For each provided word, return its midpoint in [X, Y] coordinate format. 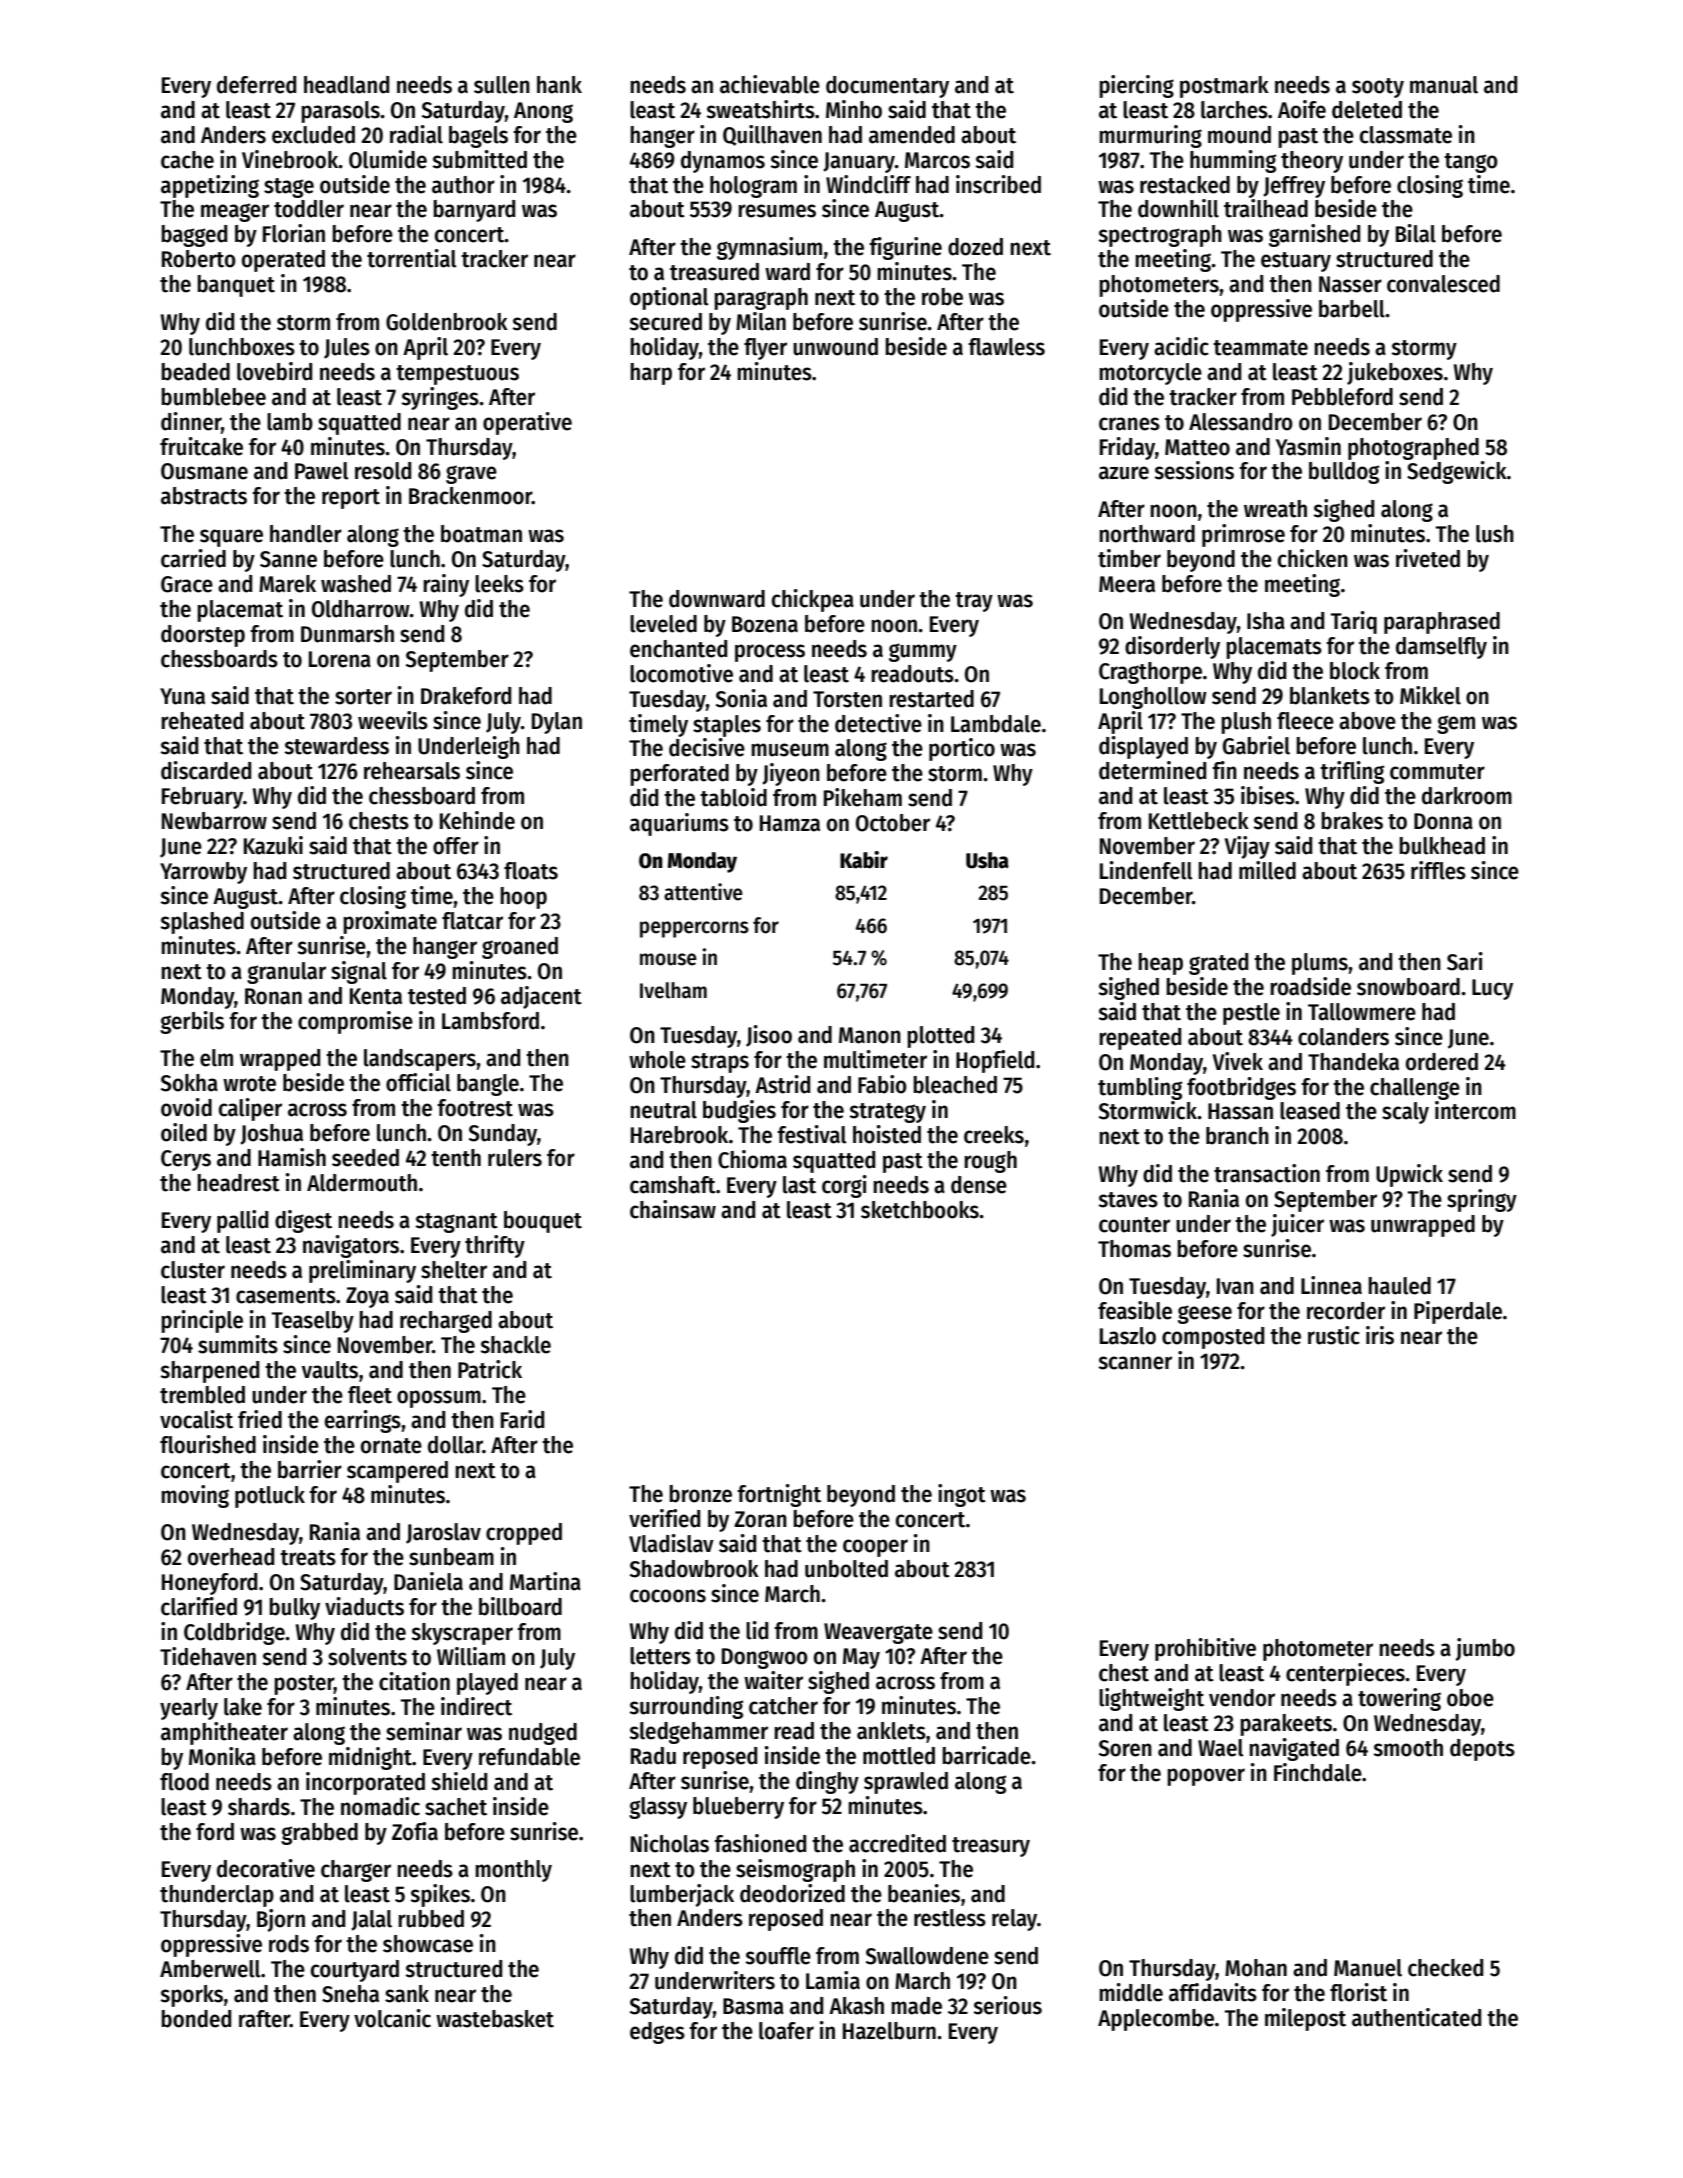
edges [657, 2033]
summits [238, 1344]
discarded [206, 770]
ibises [1268, 795]
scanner [1135, 1363]
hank [559, 85]
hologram [753, 187]
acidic [1181, 346]
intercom [1475, 1110]
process [770, 653]
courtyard [355, 1971]
